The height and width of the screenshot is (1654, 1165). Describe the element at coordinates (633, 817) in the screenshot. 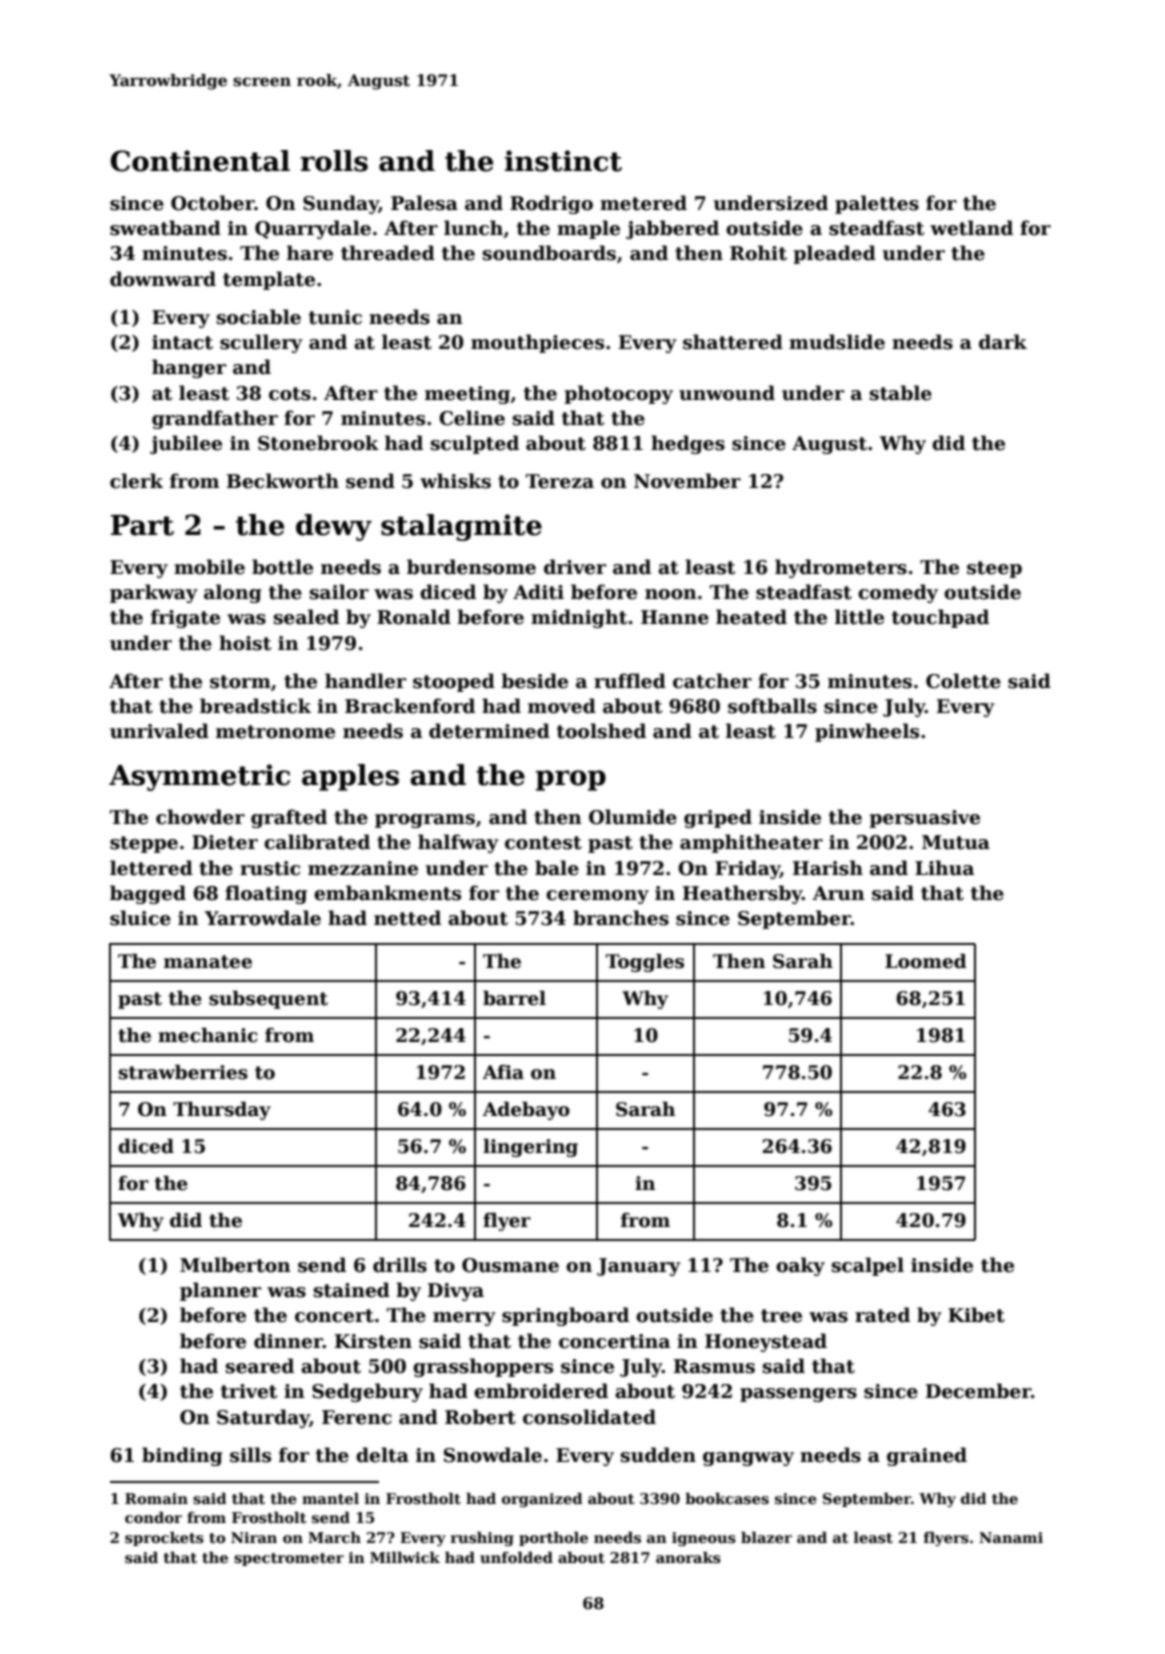

I see `Olumide` at that location.
